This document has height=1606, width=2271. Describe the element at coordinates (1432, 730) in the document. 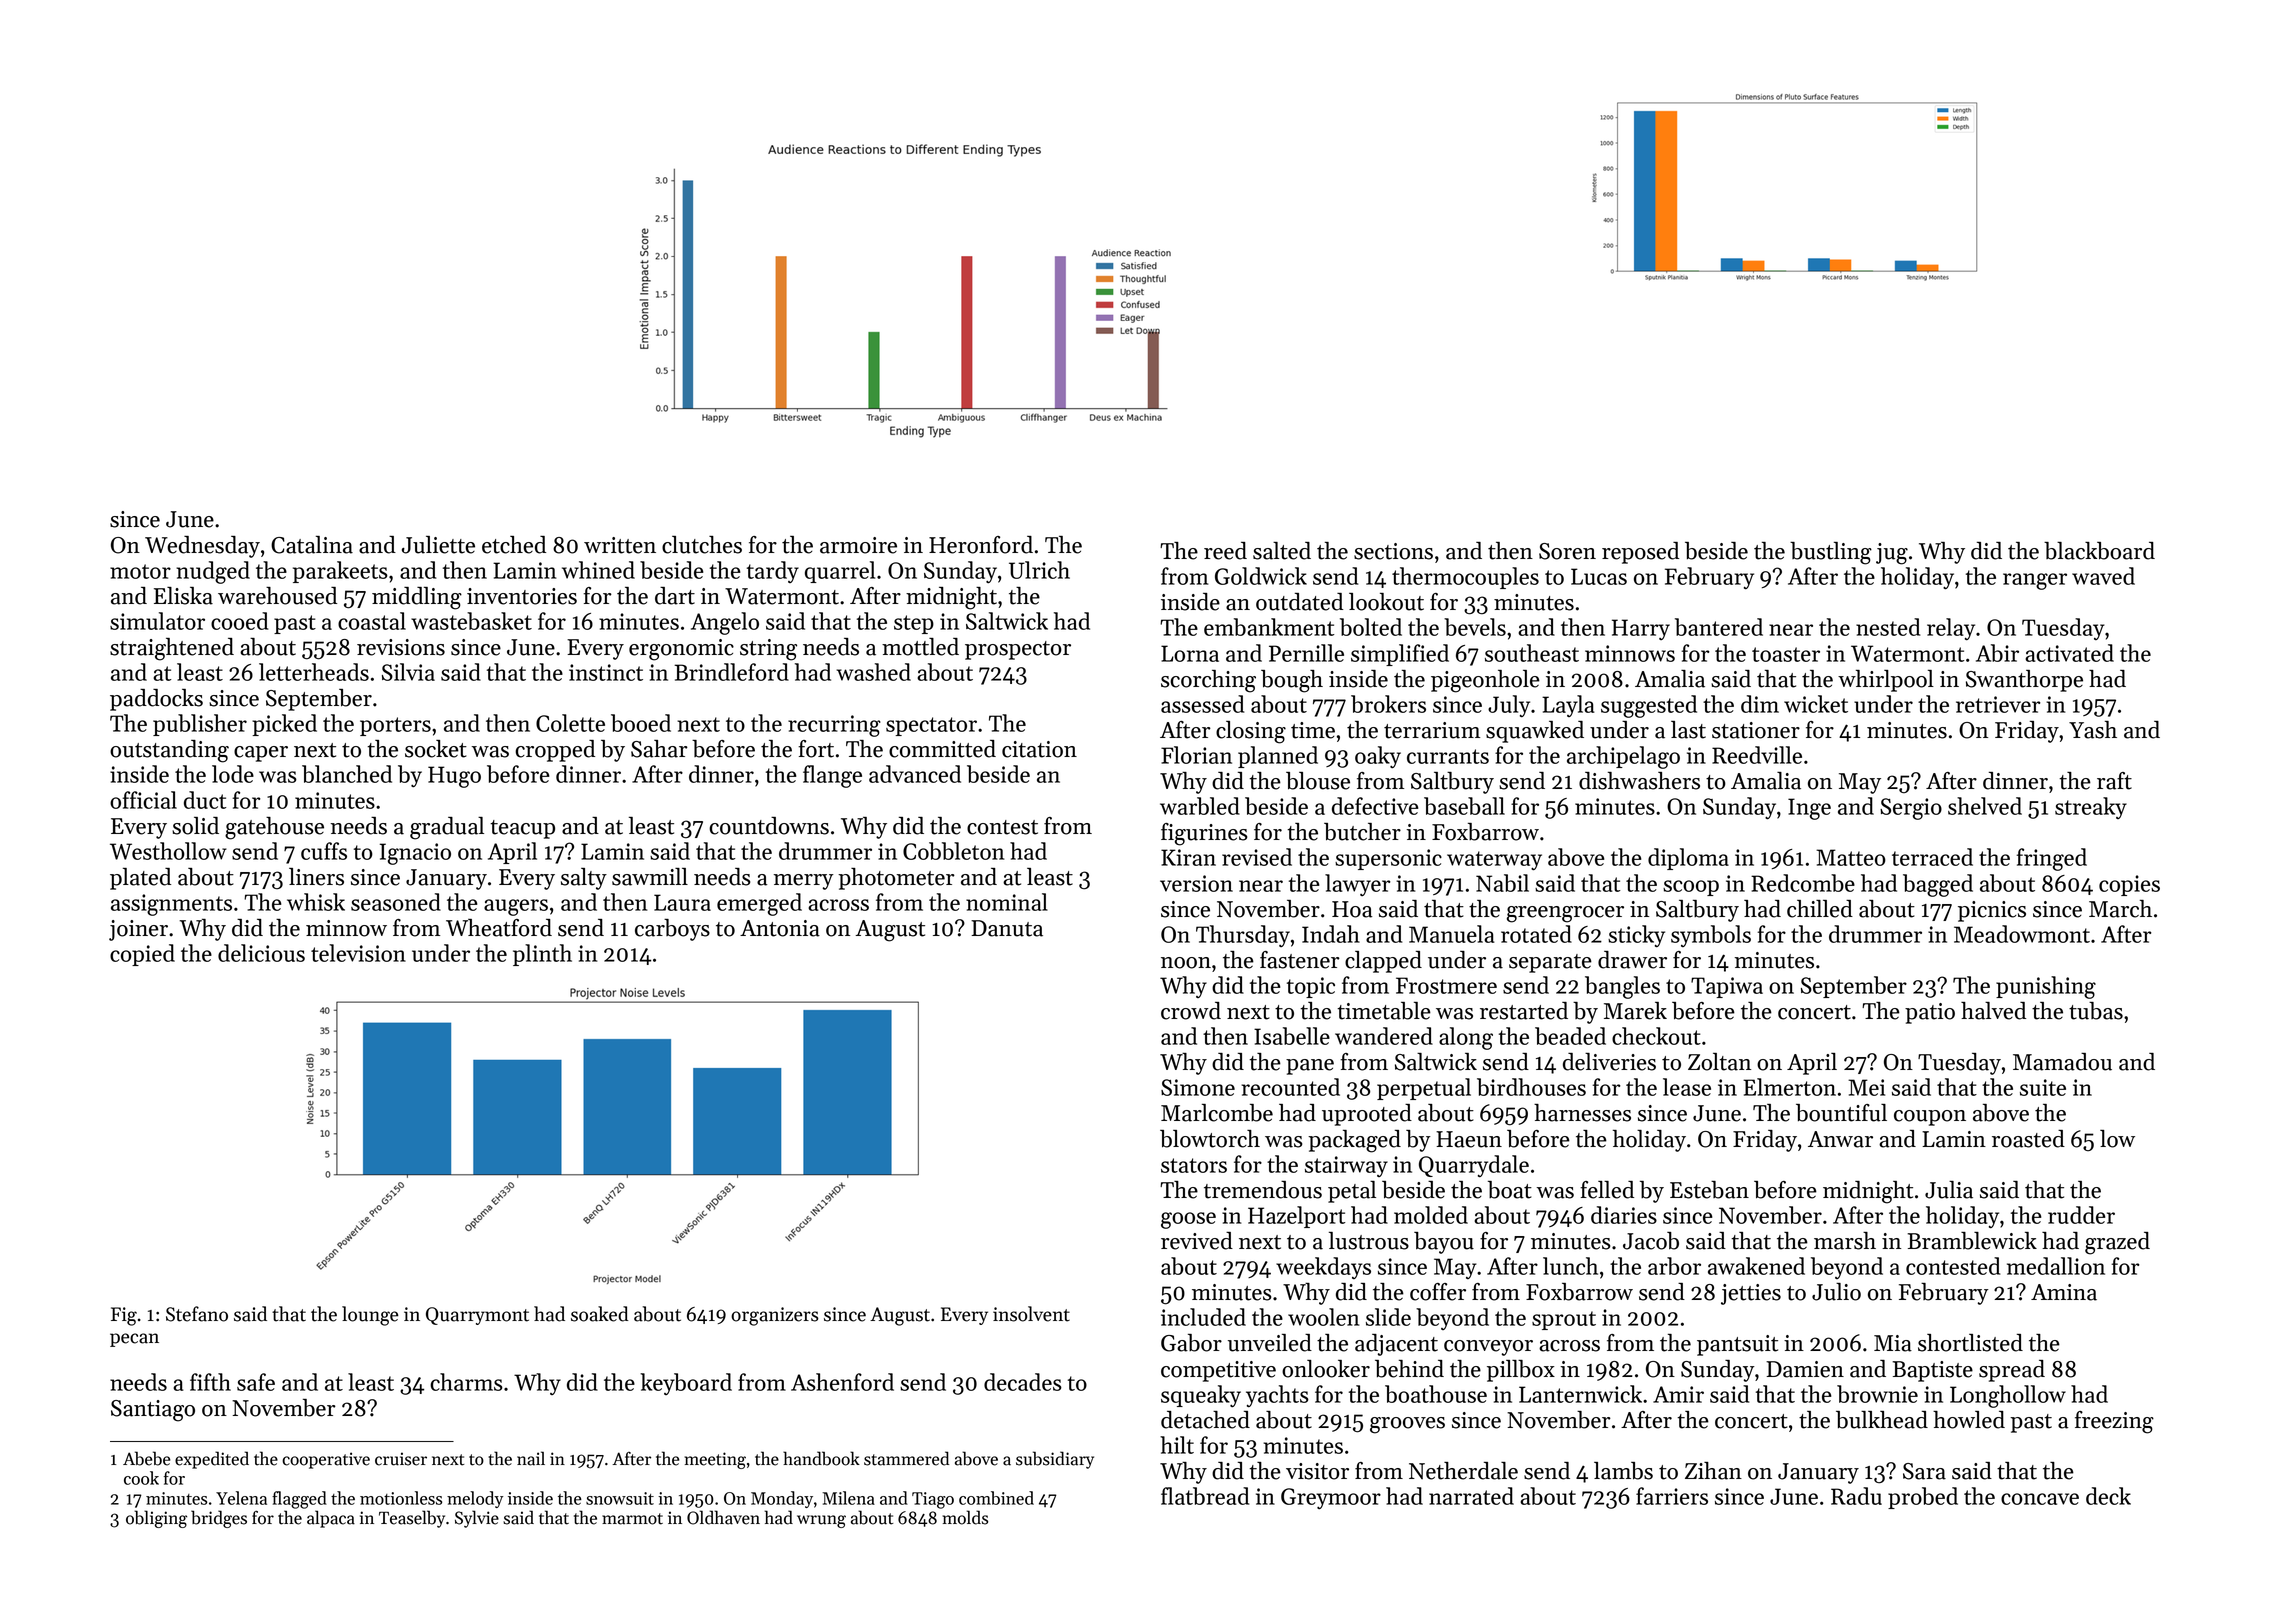

I see `terrarium` at that location.
